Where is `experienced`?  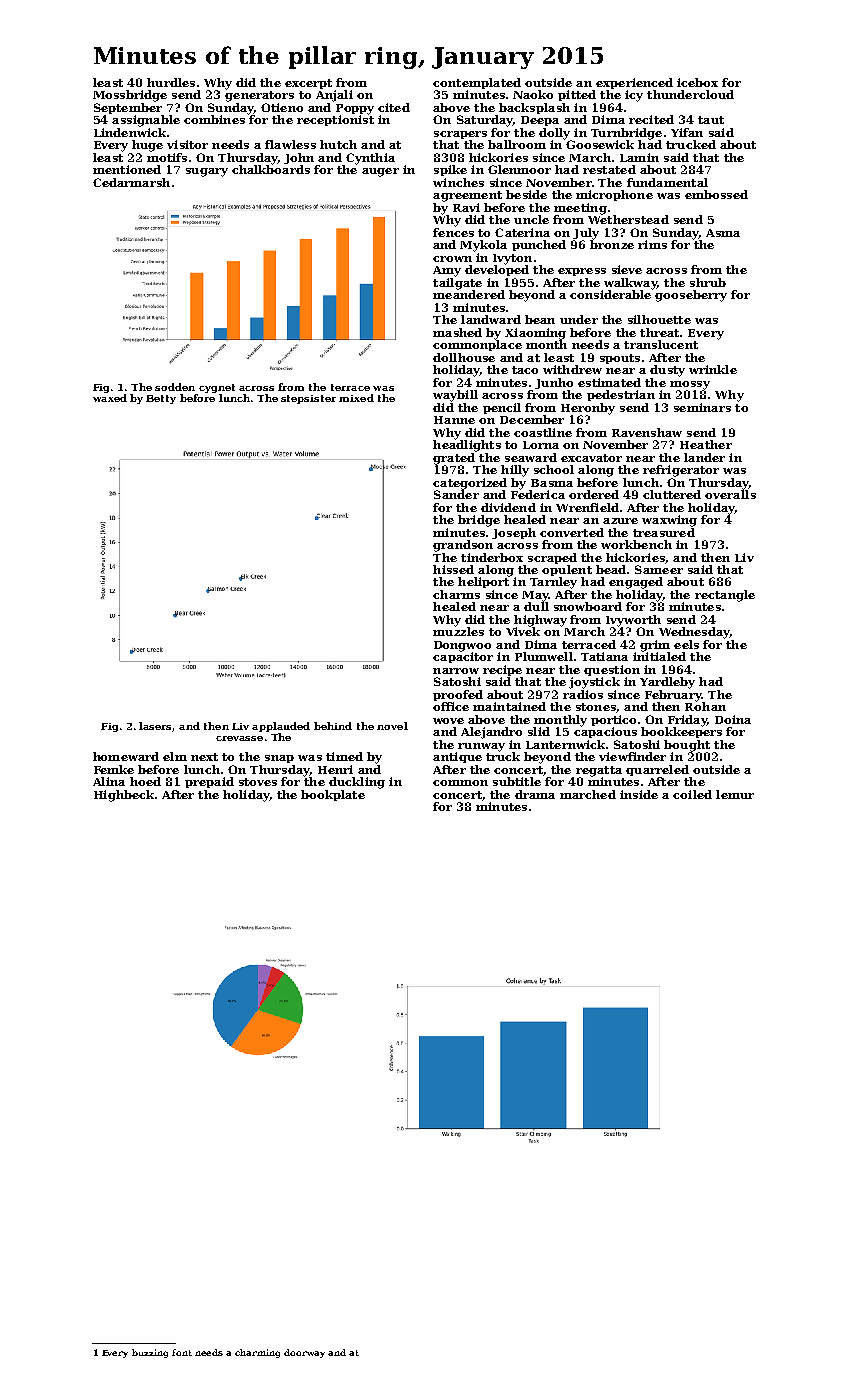
experienced is located at coordinates (634, 83).
